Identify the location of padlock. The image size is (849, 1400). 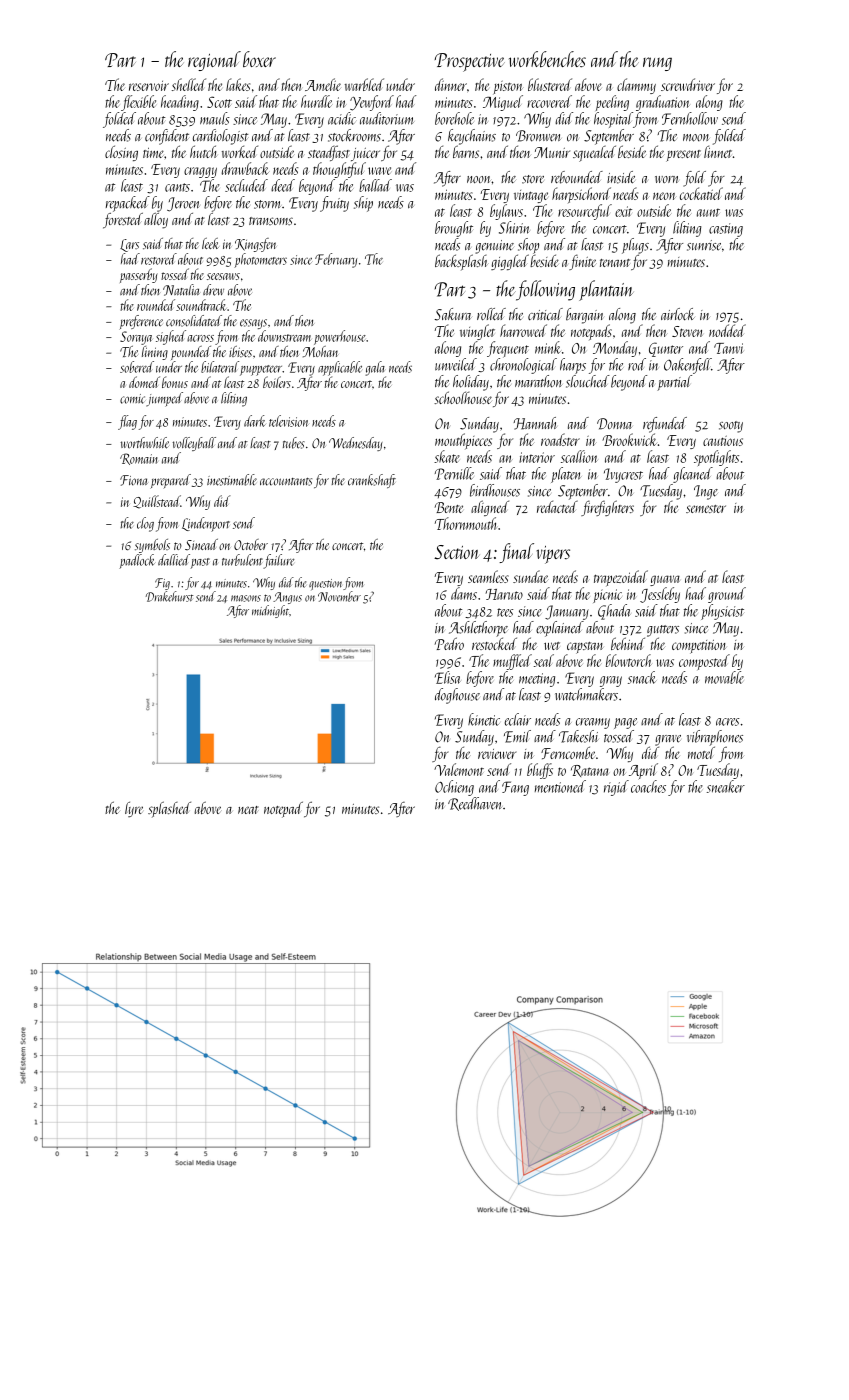
(137, 561).
